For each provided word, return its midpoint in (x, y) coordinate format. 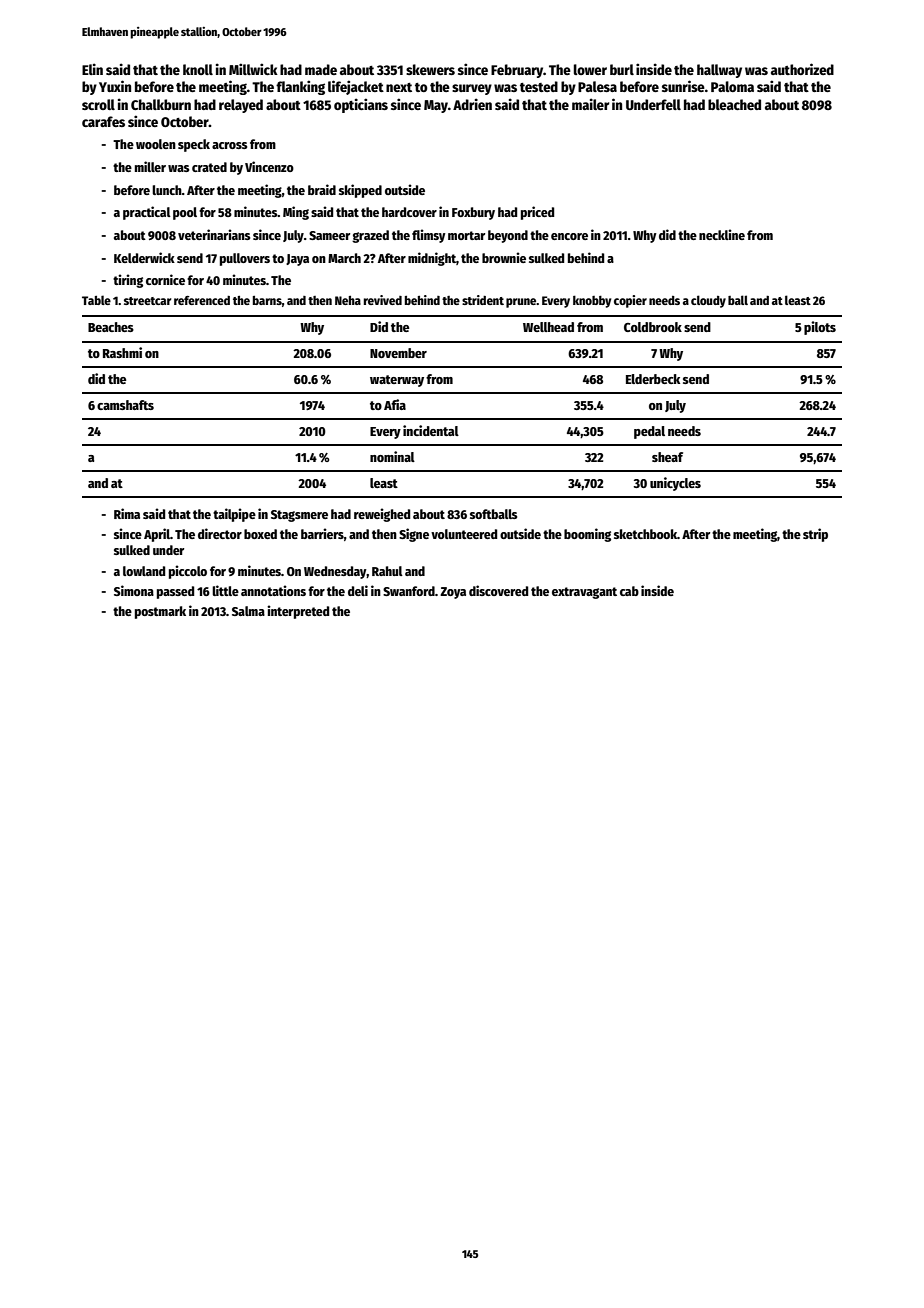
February (517, 71)
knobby (592, 301)
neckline (722, 234)
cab (629, 591)
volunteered (464, 534)
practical (147, 213)
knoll (198, 69)
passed (175, 592)
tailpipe (234, 515)
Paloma (732, 86)
